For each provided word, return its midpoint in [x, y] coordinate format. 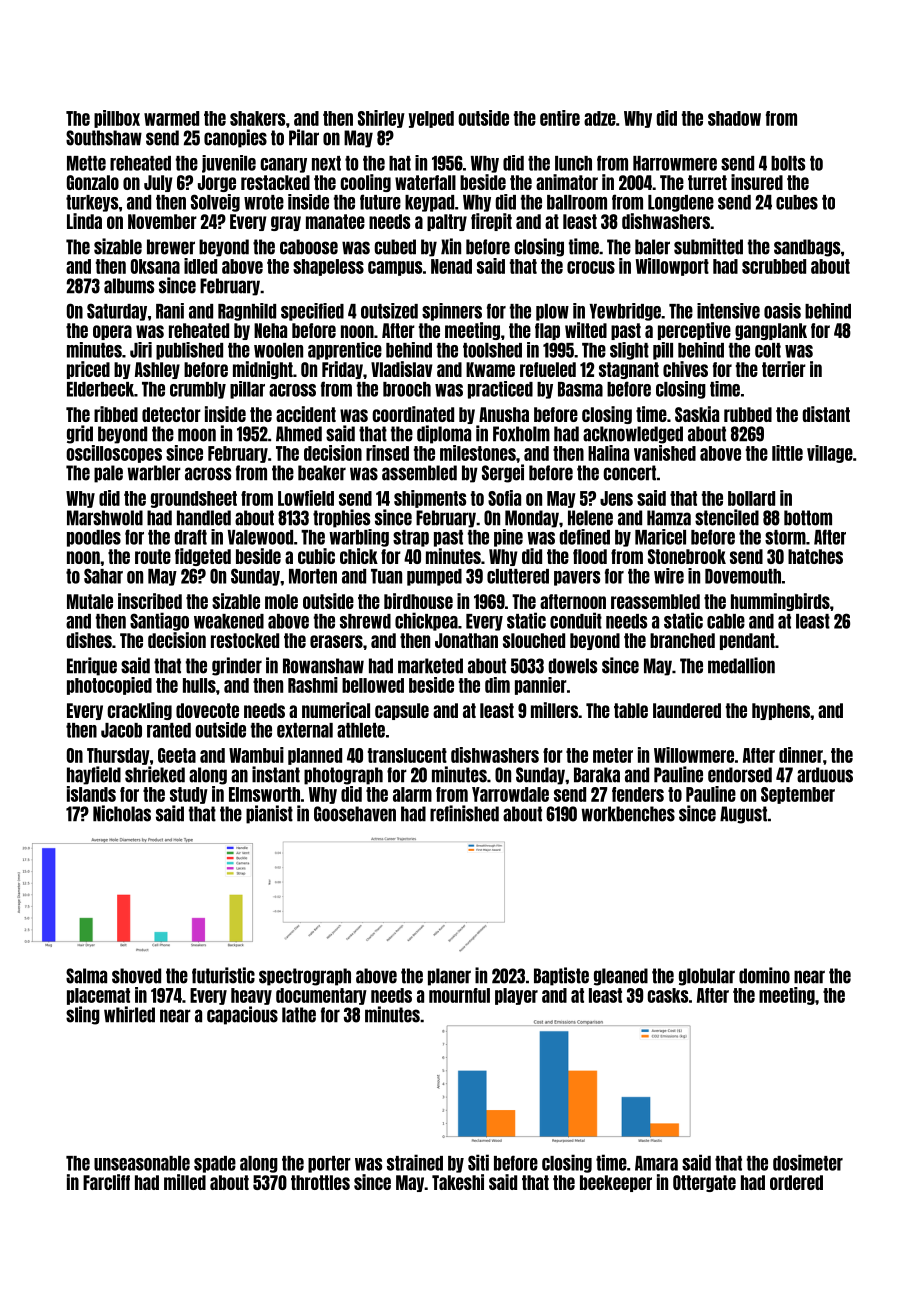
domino [764, 975]
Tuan [386, 576]
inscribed [150, 601]
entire [560, 118]
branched [682, 640]
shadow [734, 118]
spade [215, 1164]
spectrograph [305, 977]
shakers [257, 118]
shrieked [155, 774]
